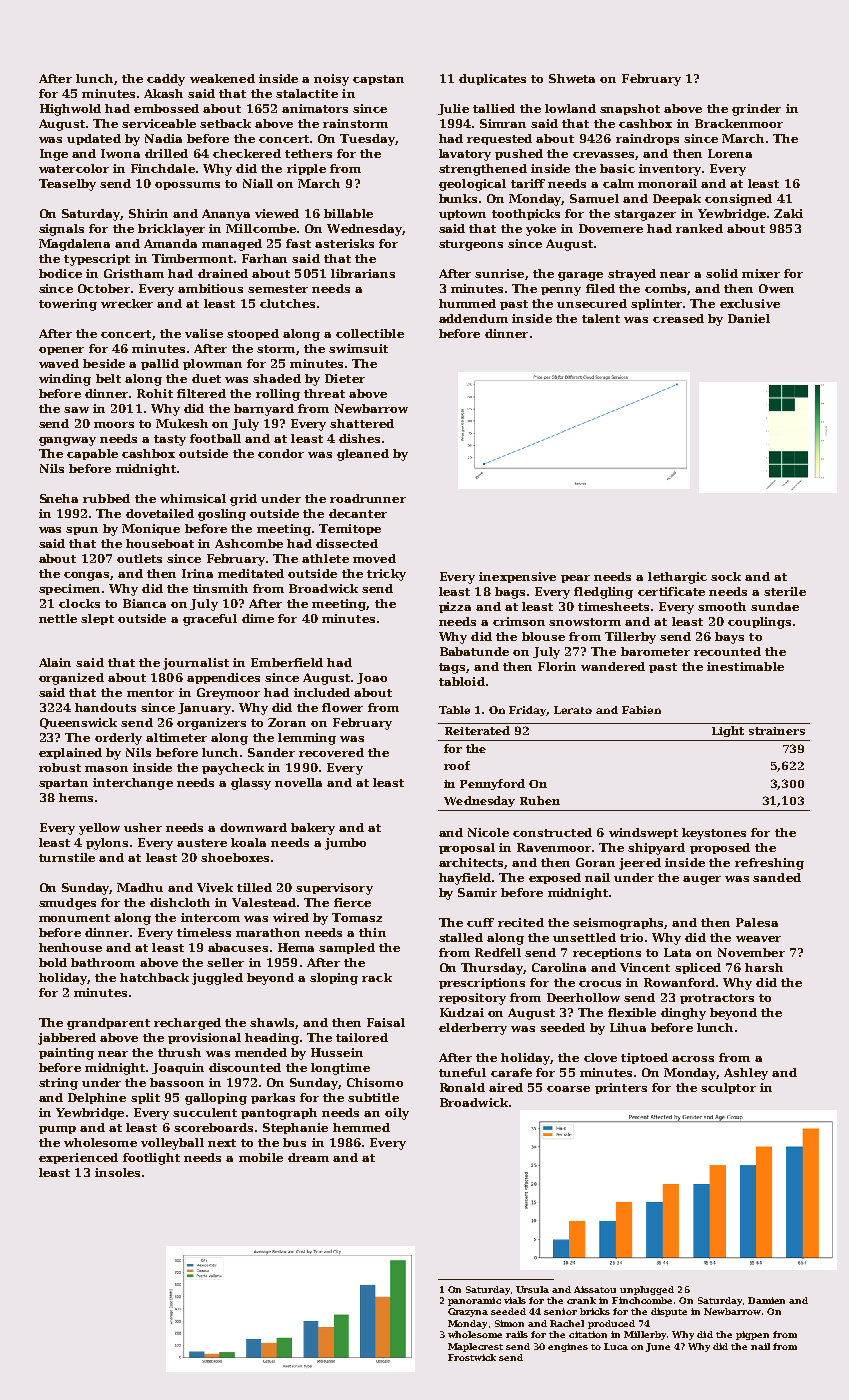  I want to click on pigpen, so click(752, 1335).
